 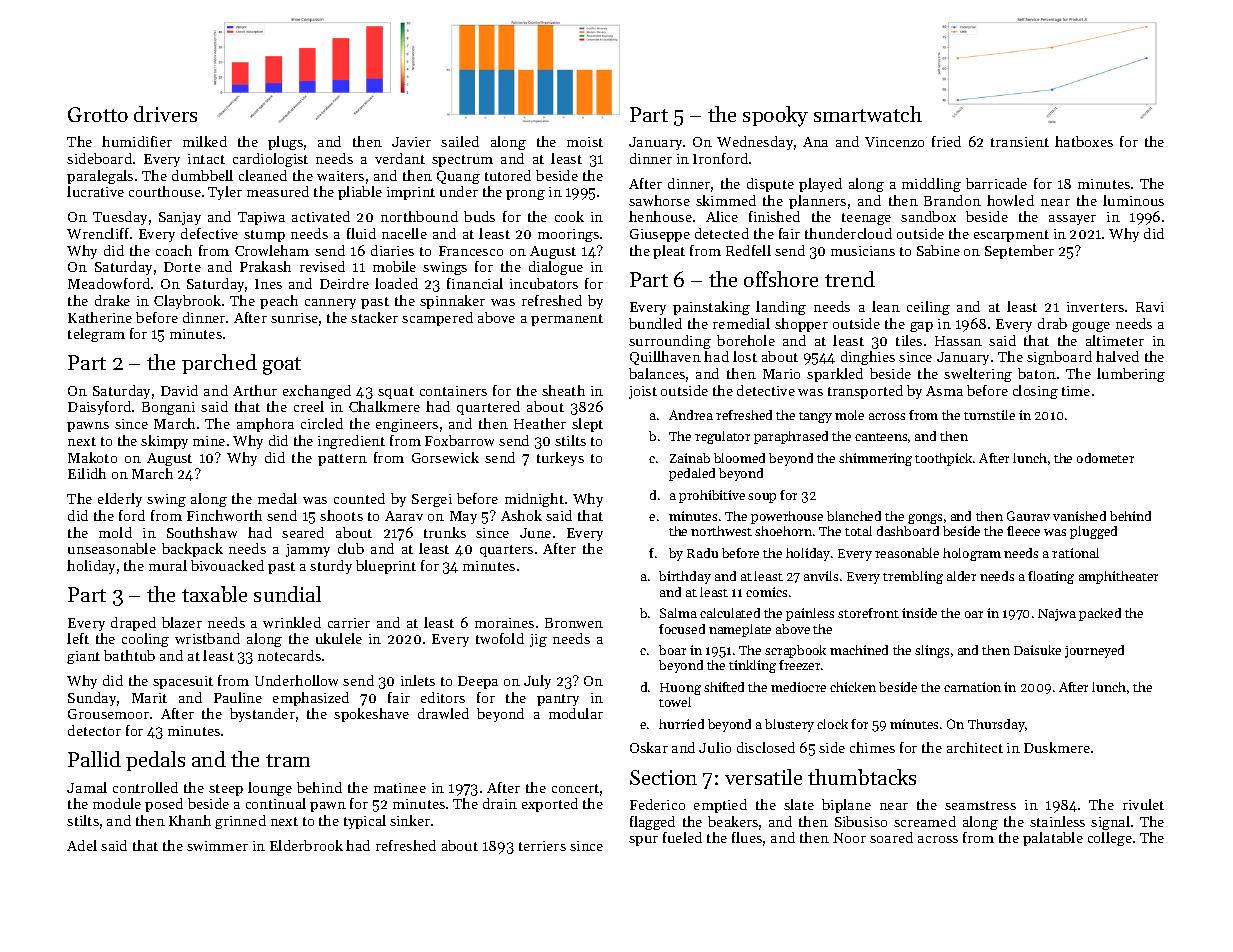 I want to click on drab, so click(x=1052, y=323).
